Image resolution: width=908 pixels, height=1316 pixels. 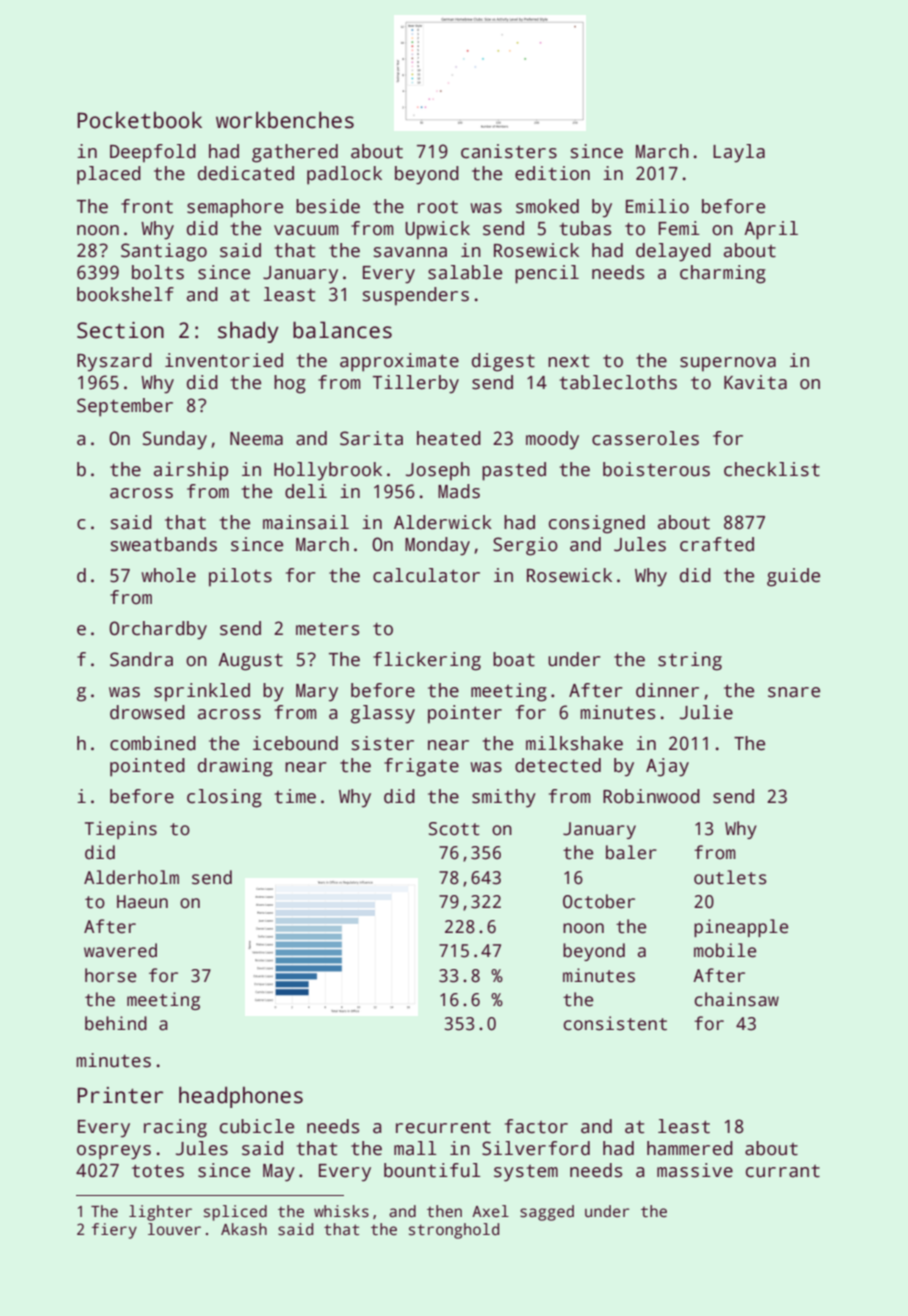 What do you see at coordinates (723, 274) in the screenshot?
I see `charming` at bounding box center [723, 274].
